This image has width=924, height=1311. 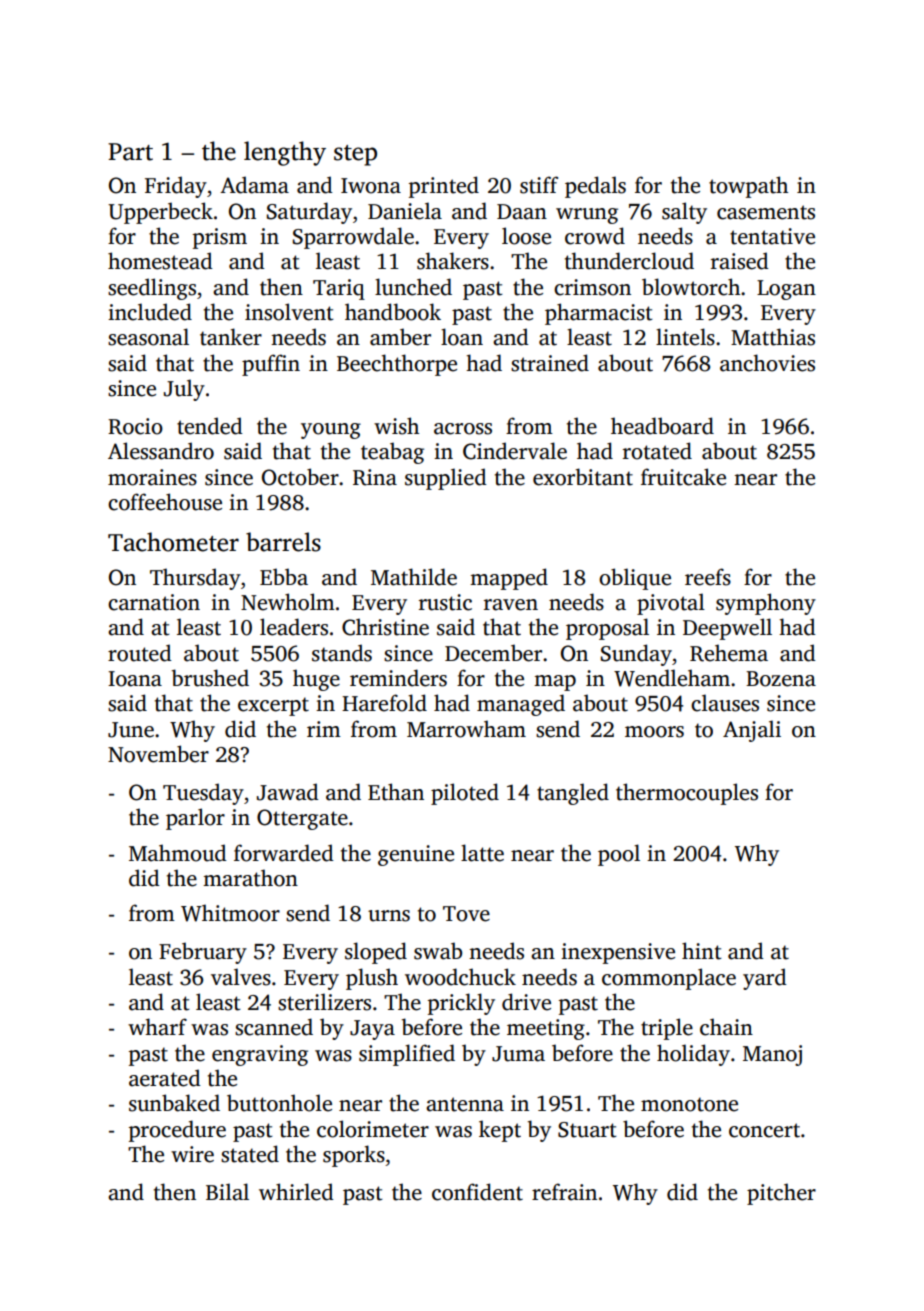 What do you see at coordinates (230, 913) in the image?
I see `Whitmoor` at bounding box center [230, 913].
